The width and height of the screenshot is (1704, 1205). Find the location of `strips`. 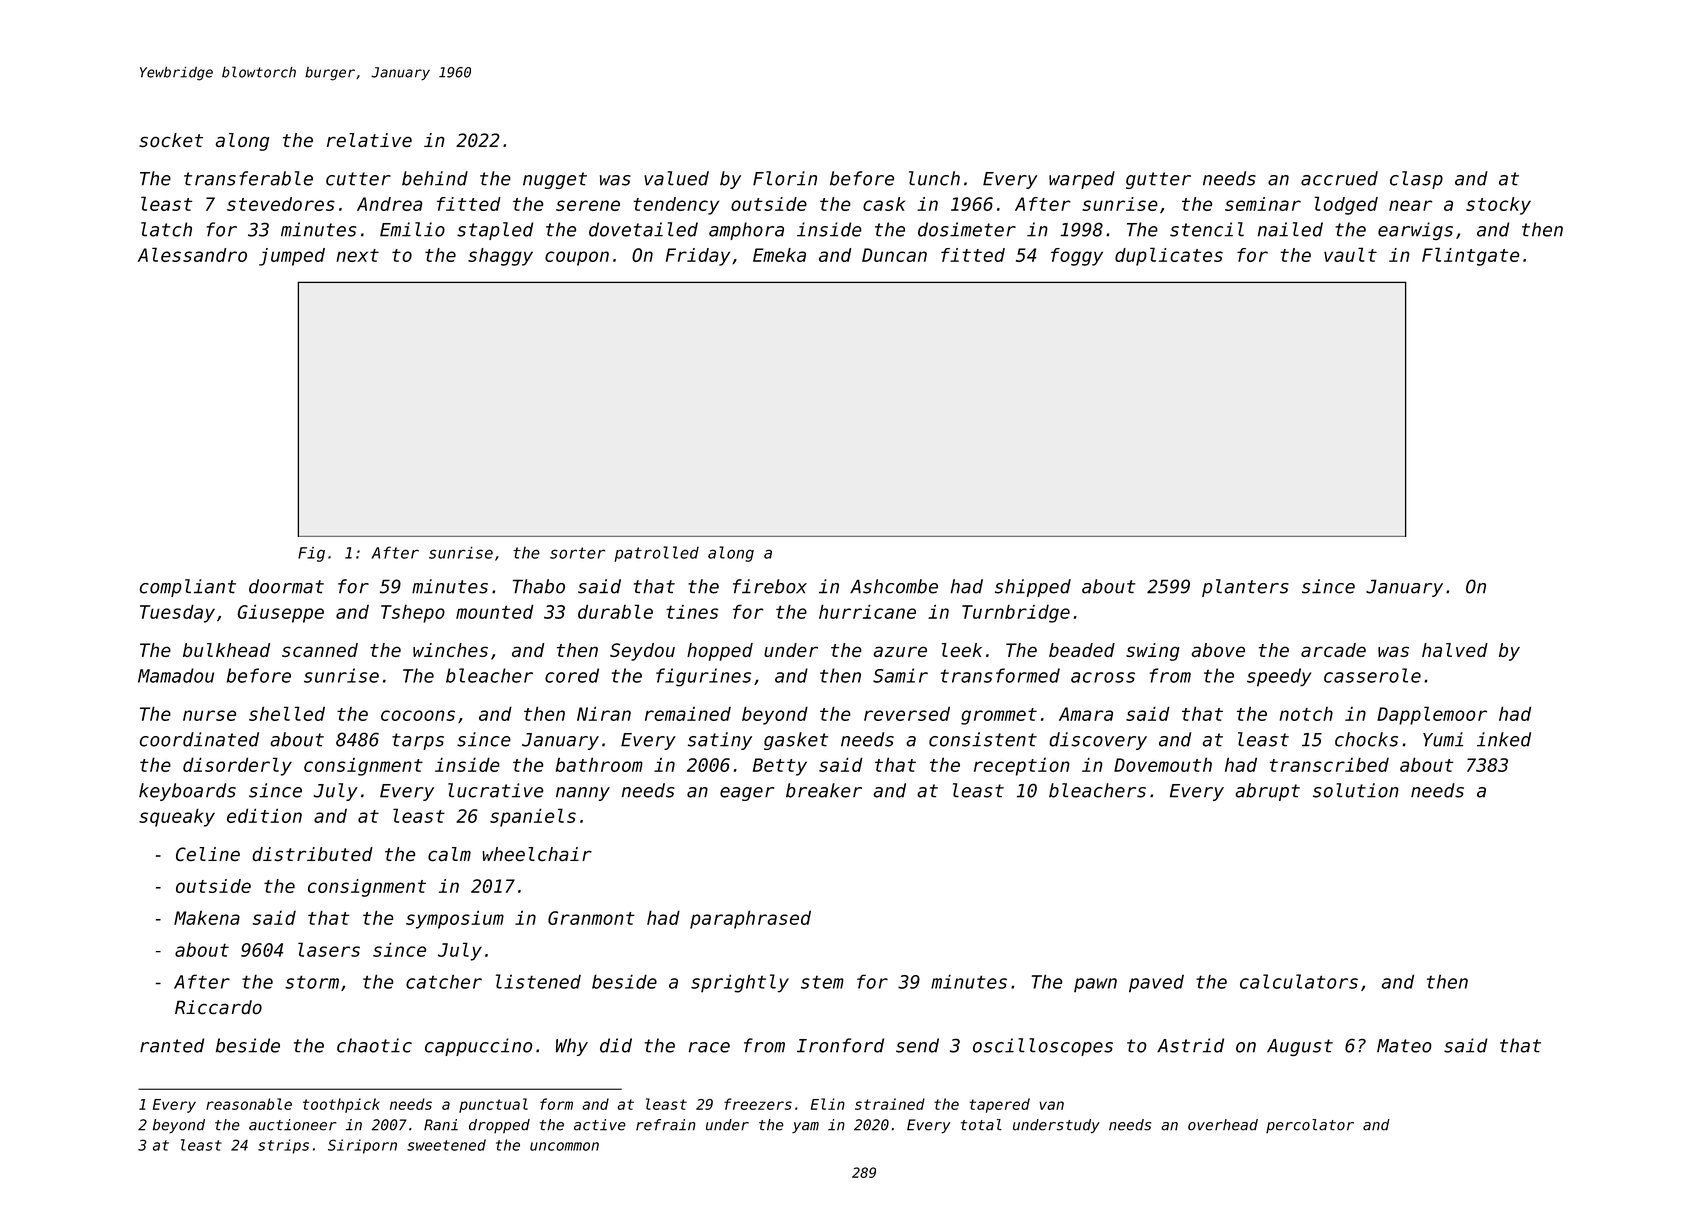

strips is located at coordinates (283, 1146).
